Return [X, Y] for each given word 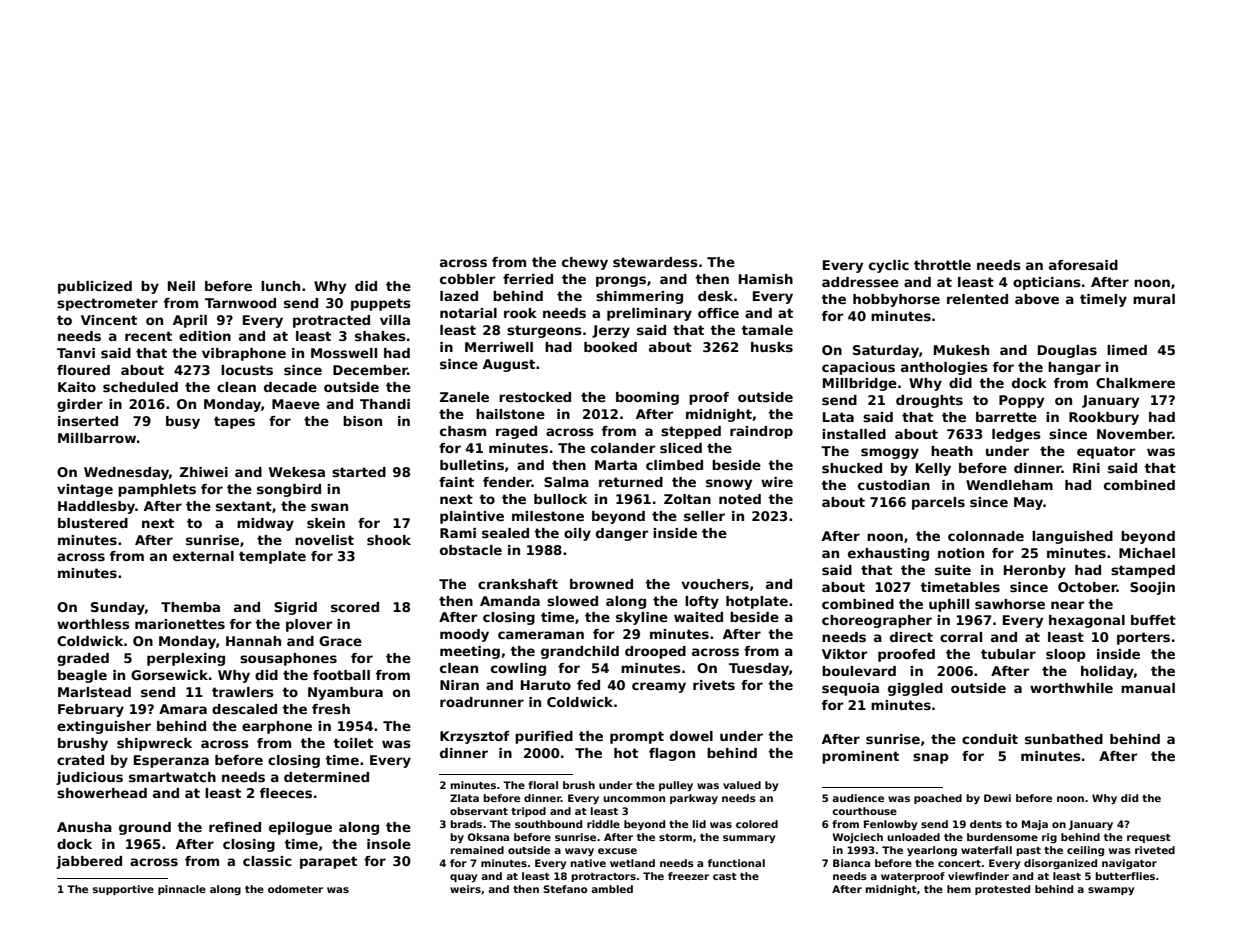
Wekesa [297, 472]
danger [622, 534]
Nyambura [345, 693]
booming [647, 398]
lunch [280, 286]
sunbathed [1064, 739]
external [203, 556]
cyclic [889, 266]
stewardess [655, 262]
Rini [1086, 468]
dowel [691, 736]
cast [725, 876]
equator [1106, 452]
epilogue [300, 828]
